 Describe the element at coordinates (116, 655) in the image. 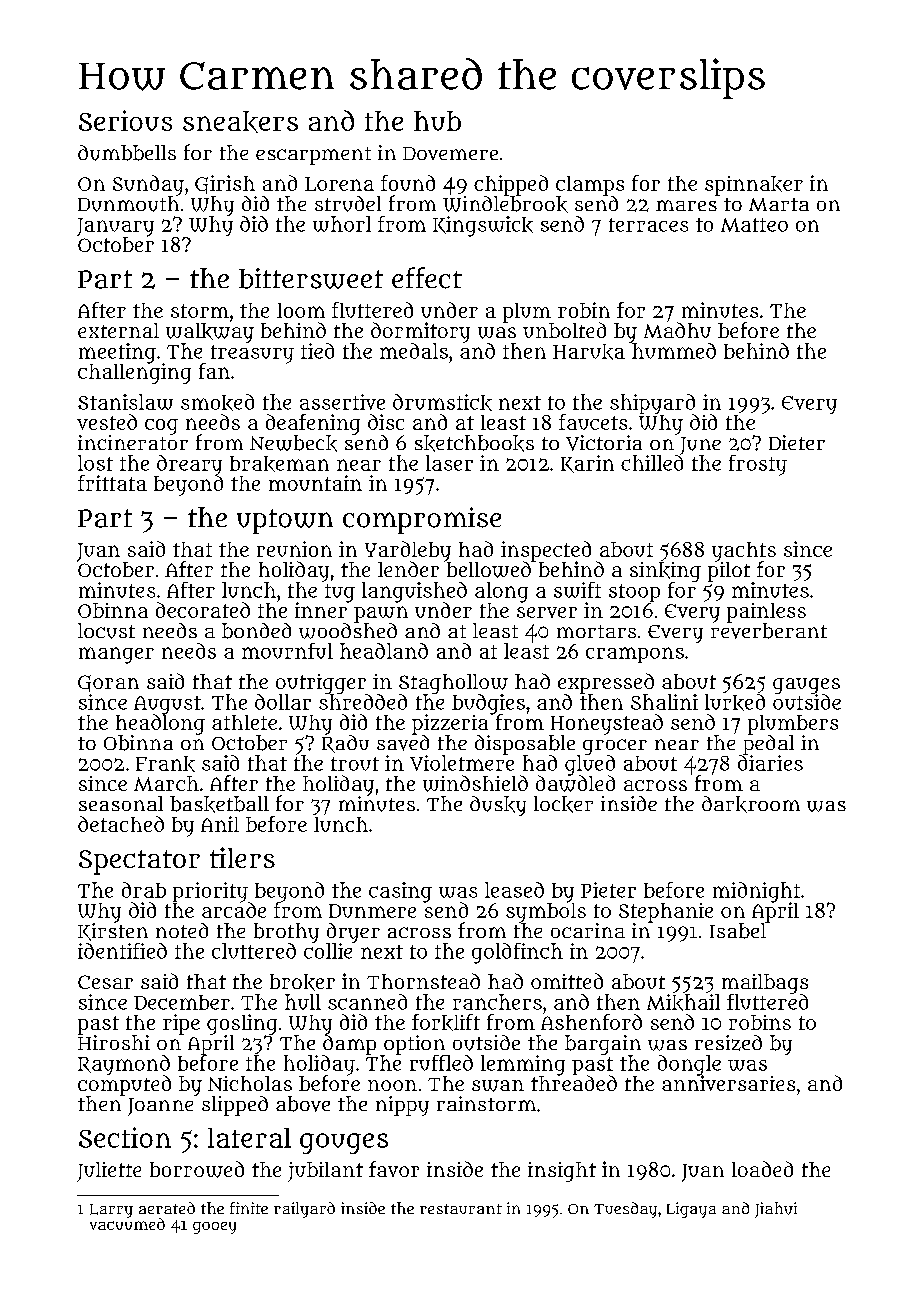

I see `manger` at that location.
